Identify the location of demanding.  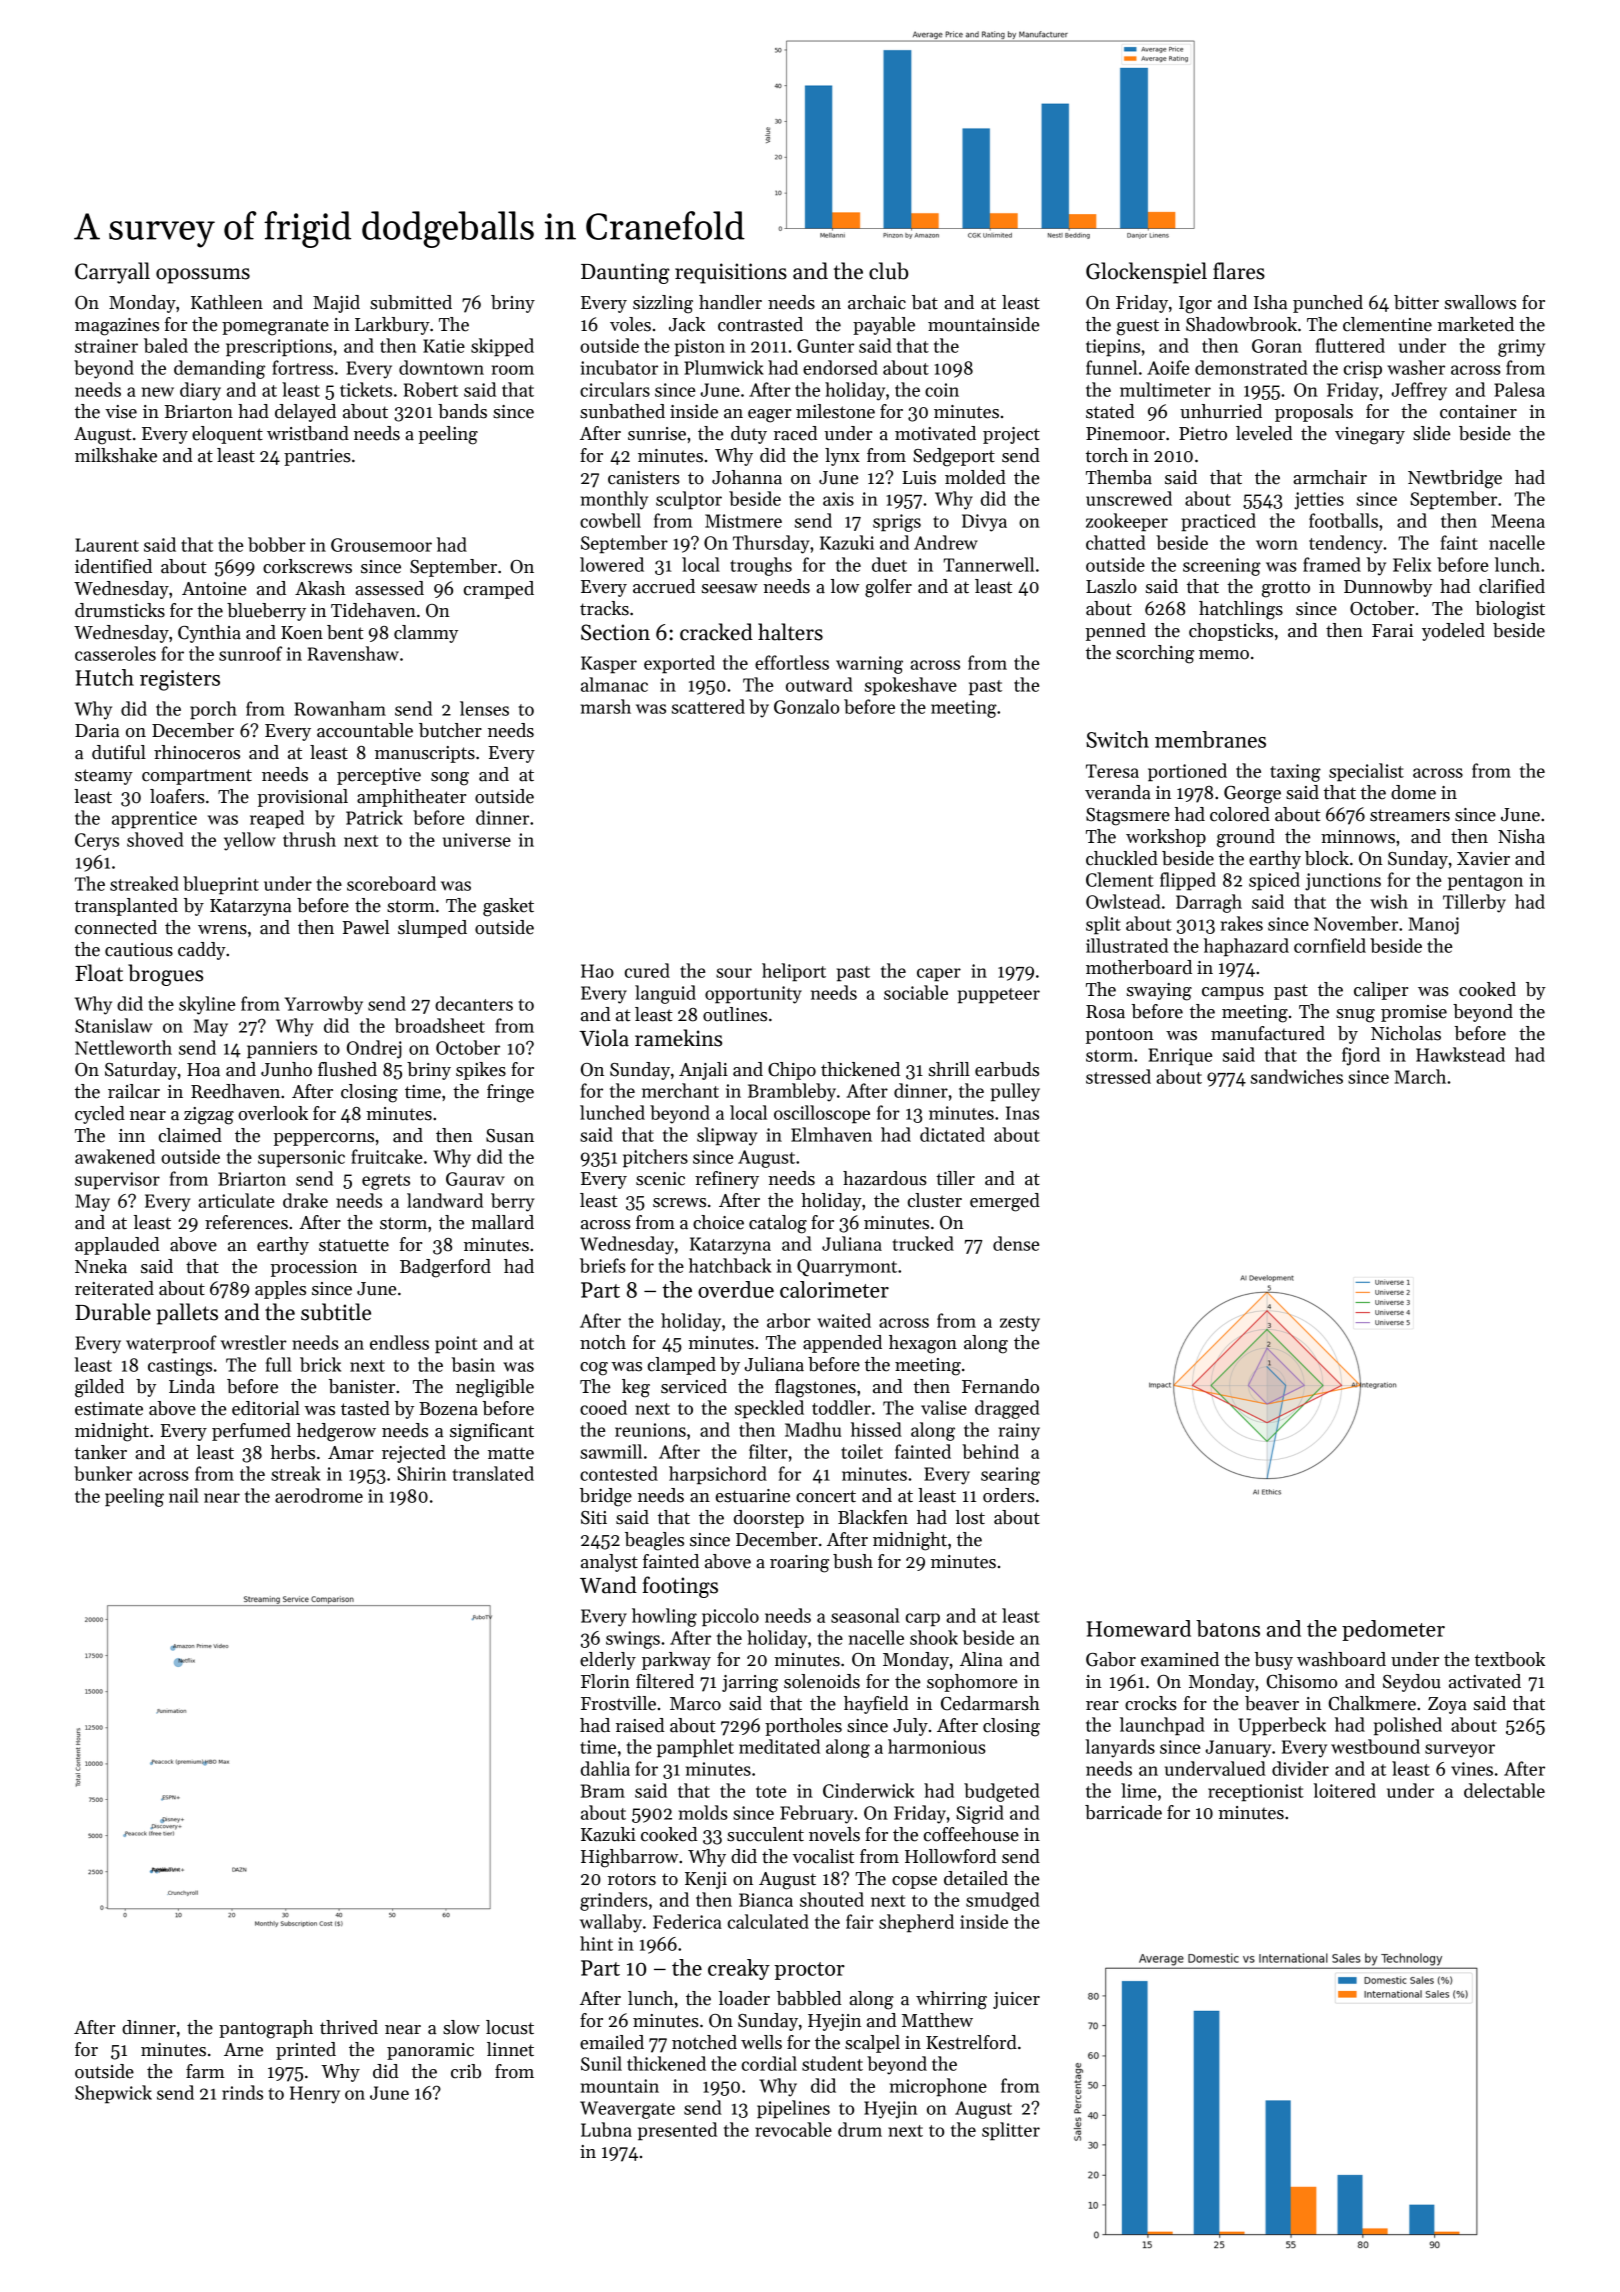
(219, 369).
